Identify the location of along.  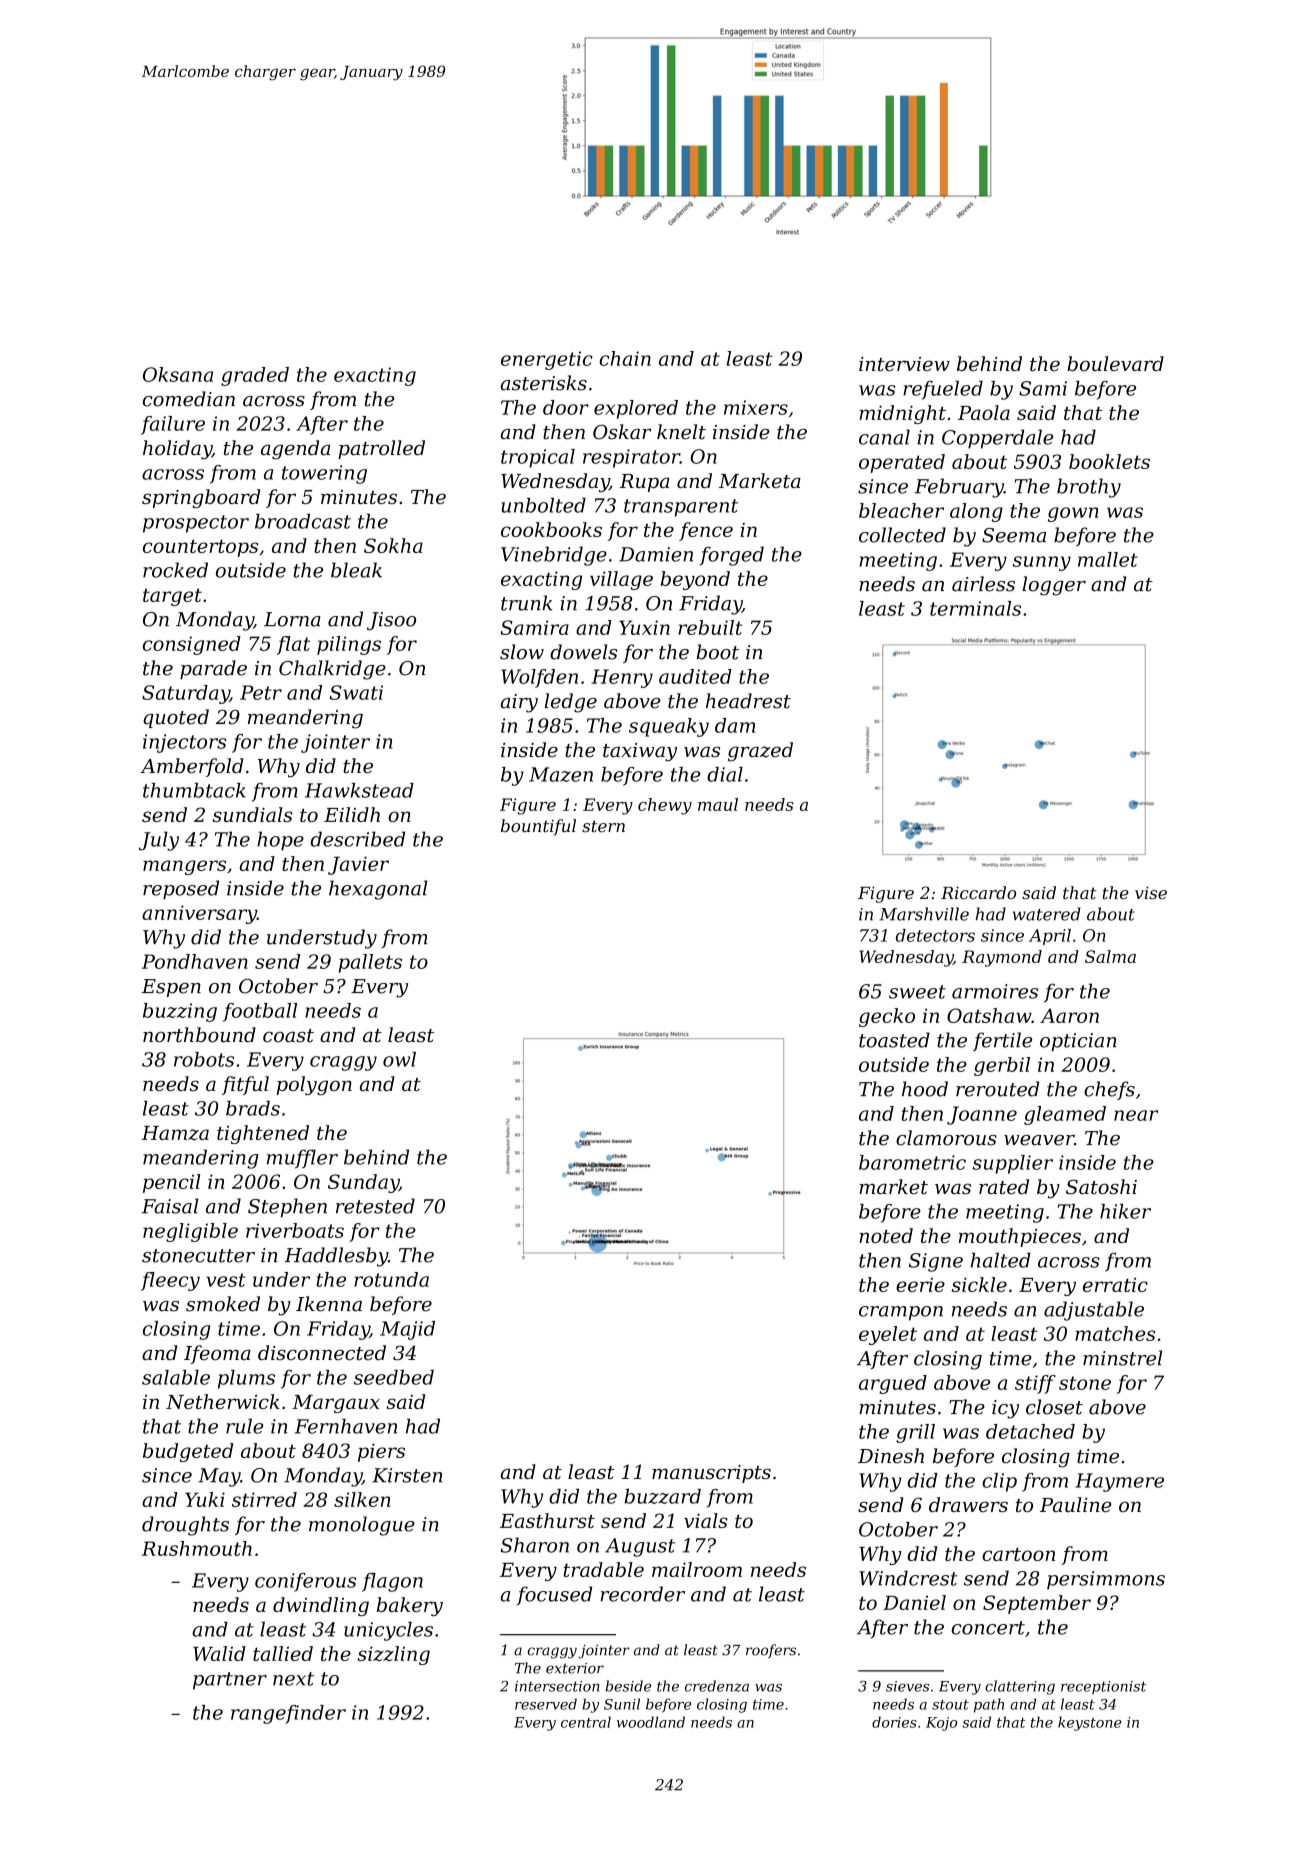
(976, 512).
